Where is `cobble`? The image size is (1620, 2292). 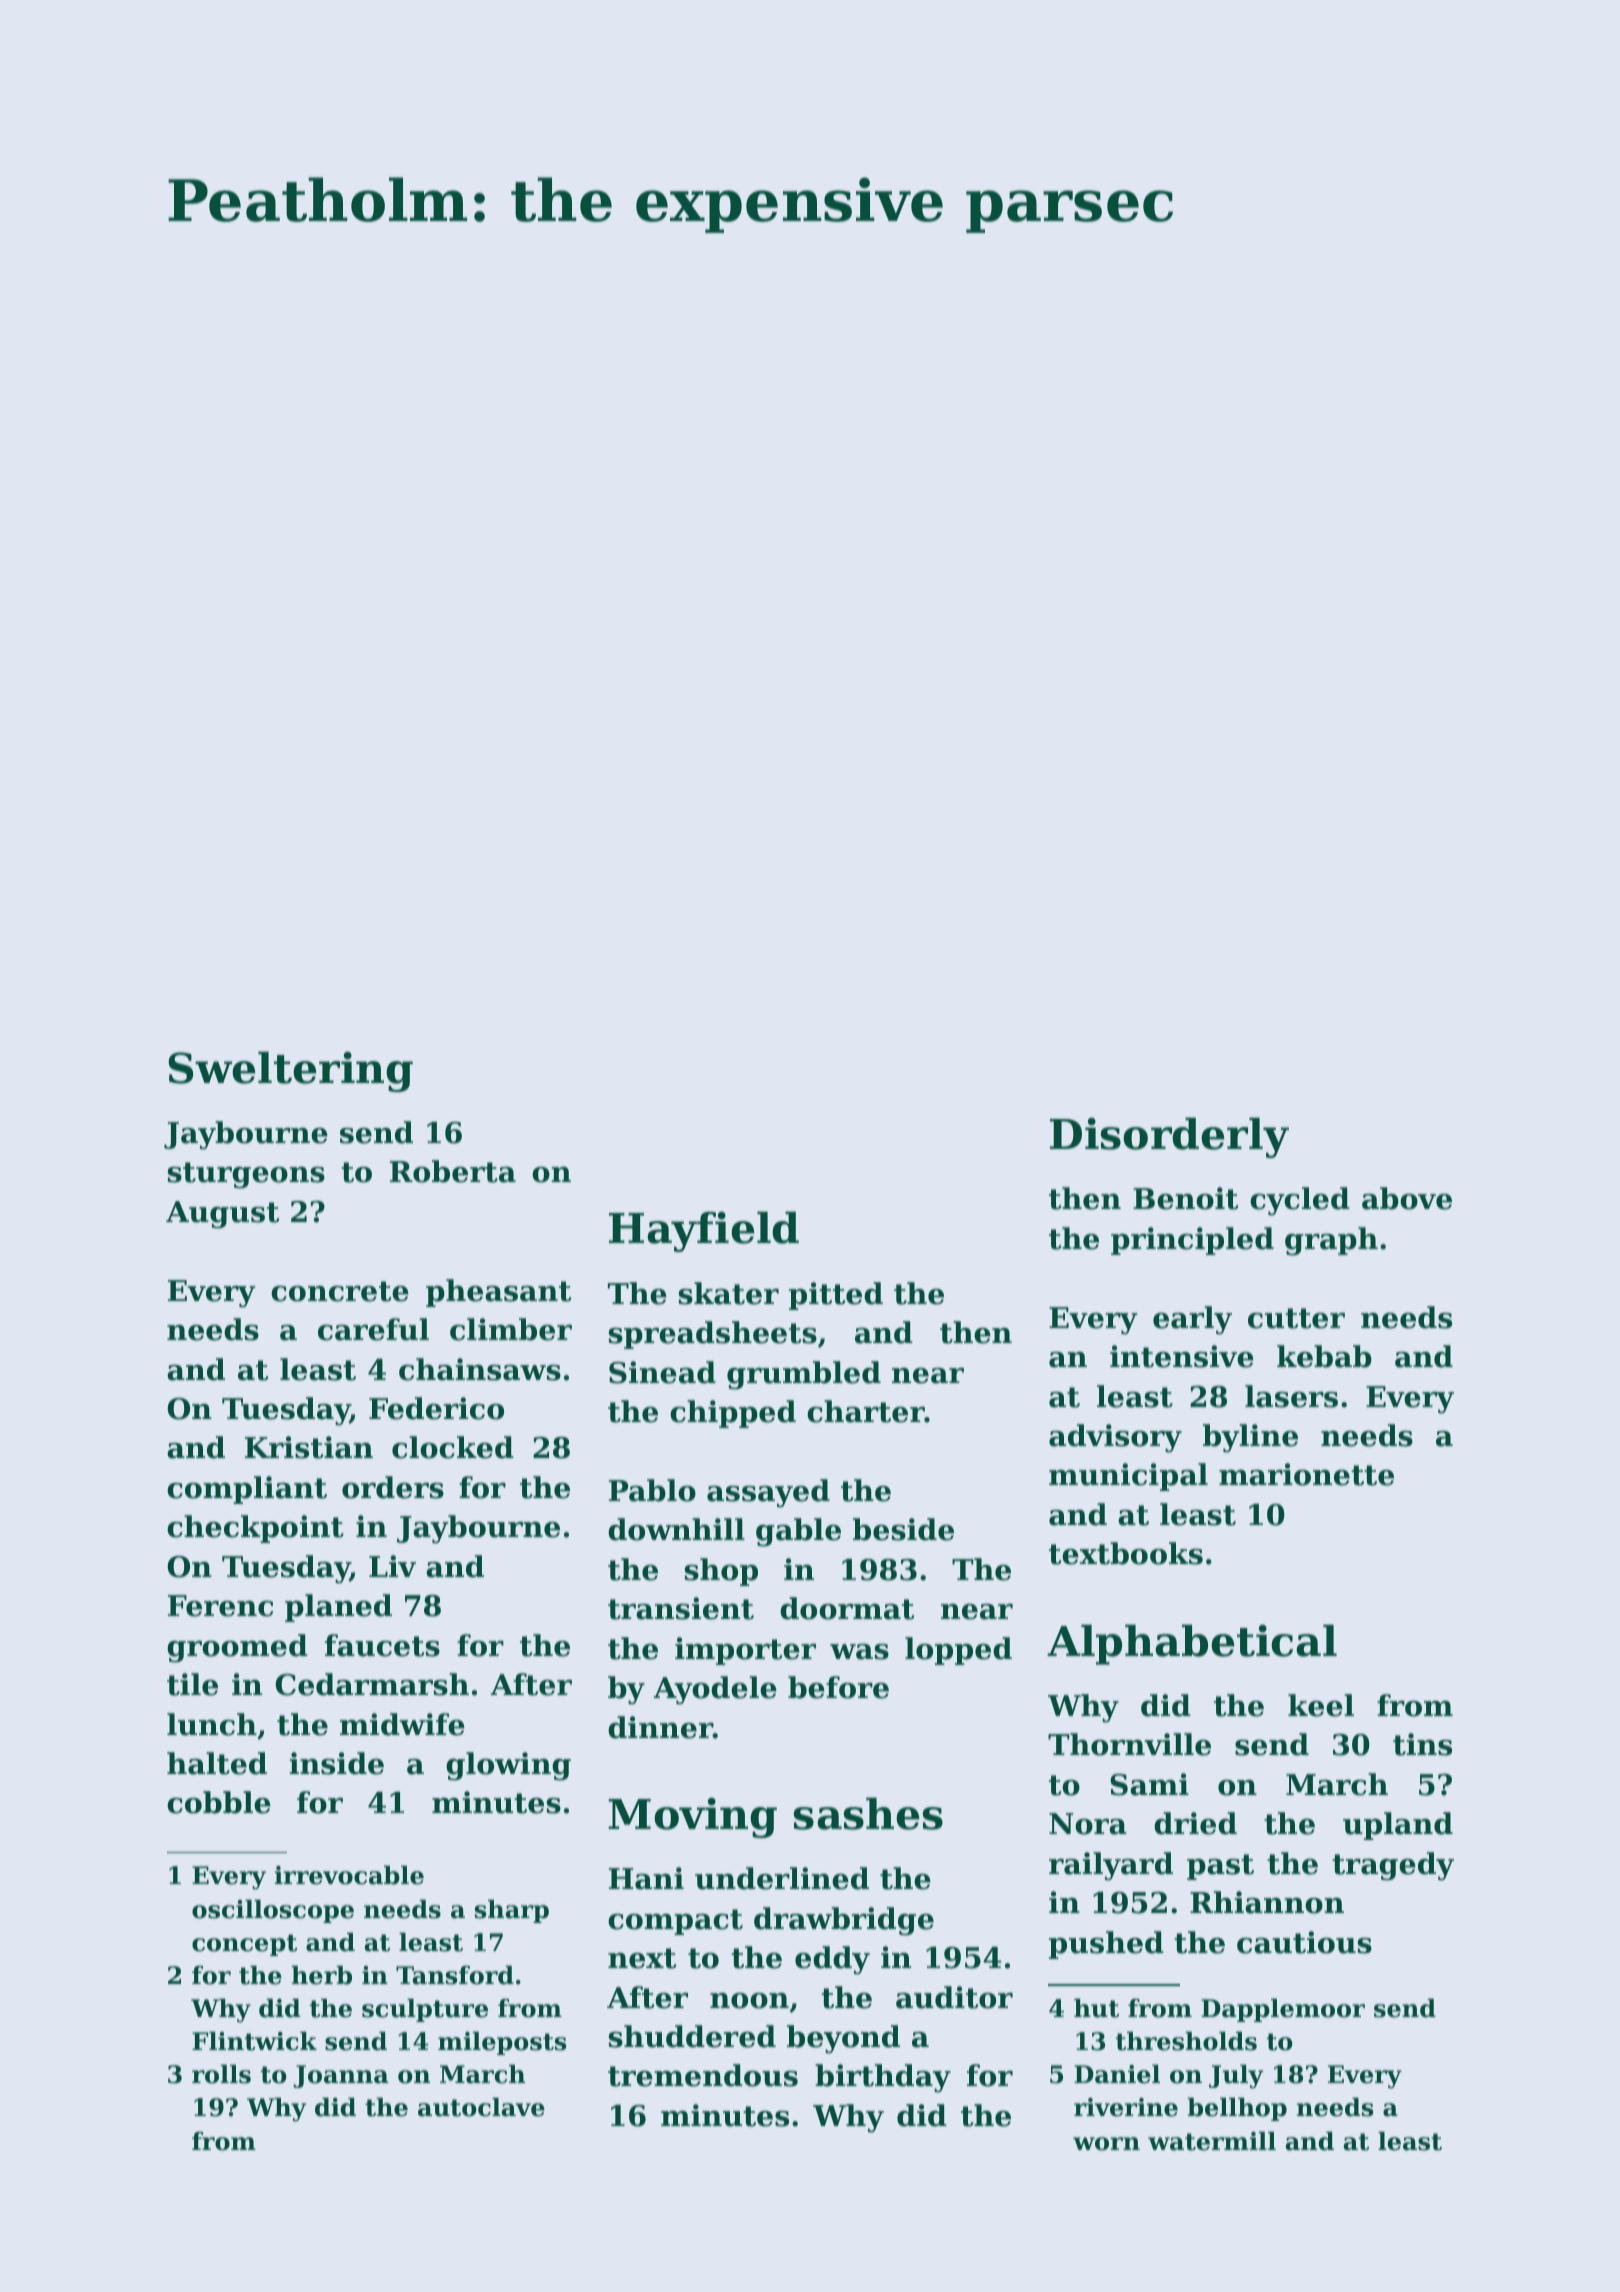
cobble is located at coordinates (219, 1802).
